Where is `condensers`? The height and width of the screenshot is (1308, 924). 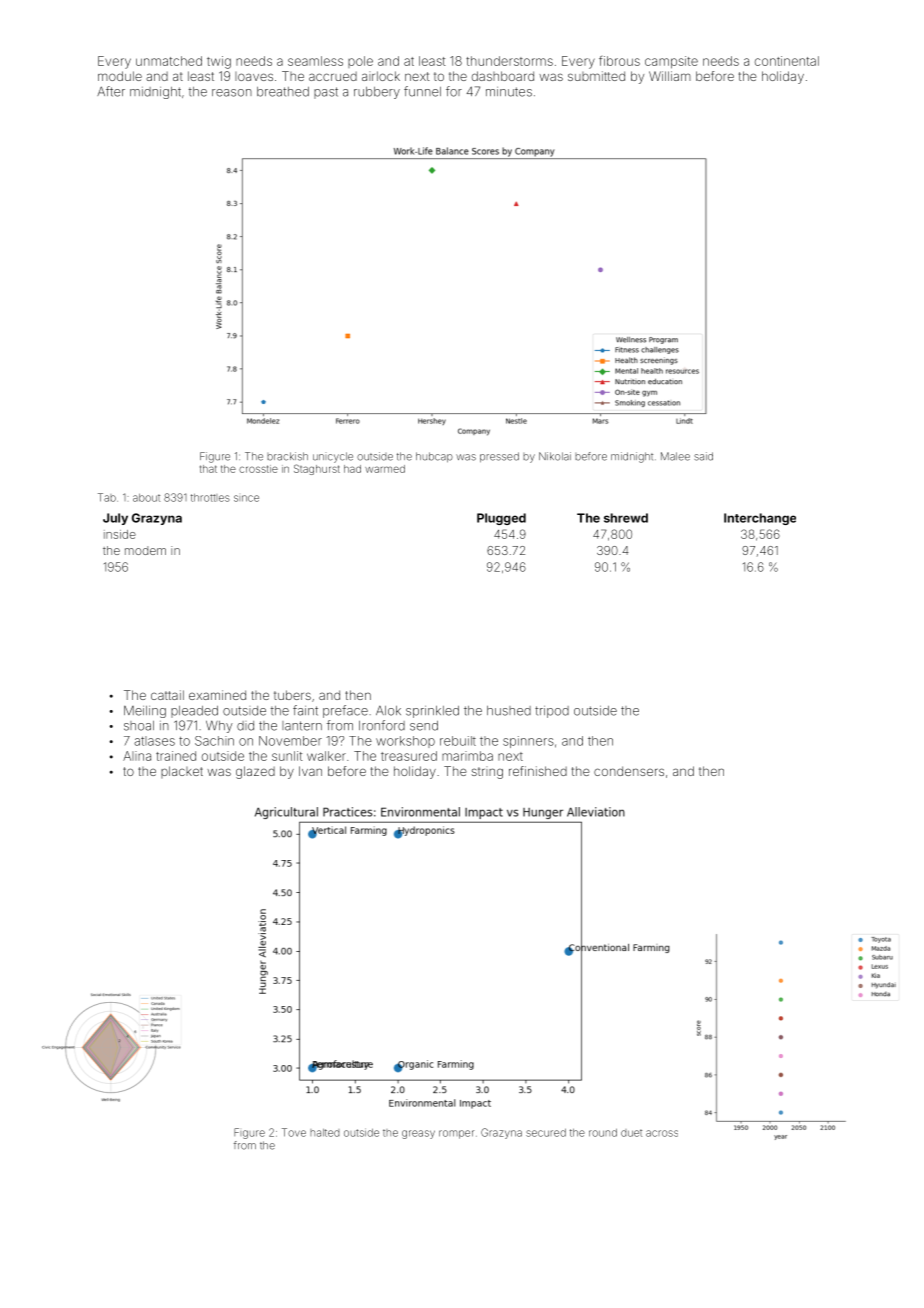
condensers is located at coordinates (629, 771).
